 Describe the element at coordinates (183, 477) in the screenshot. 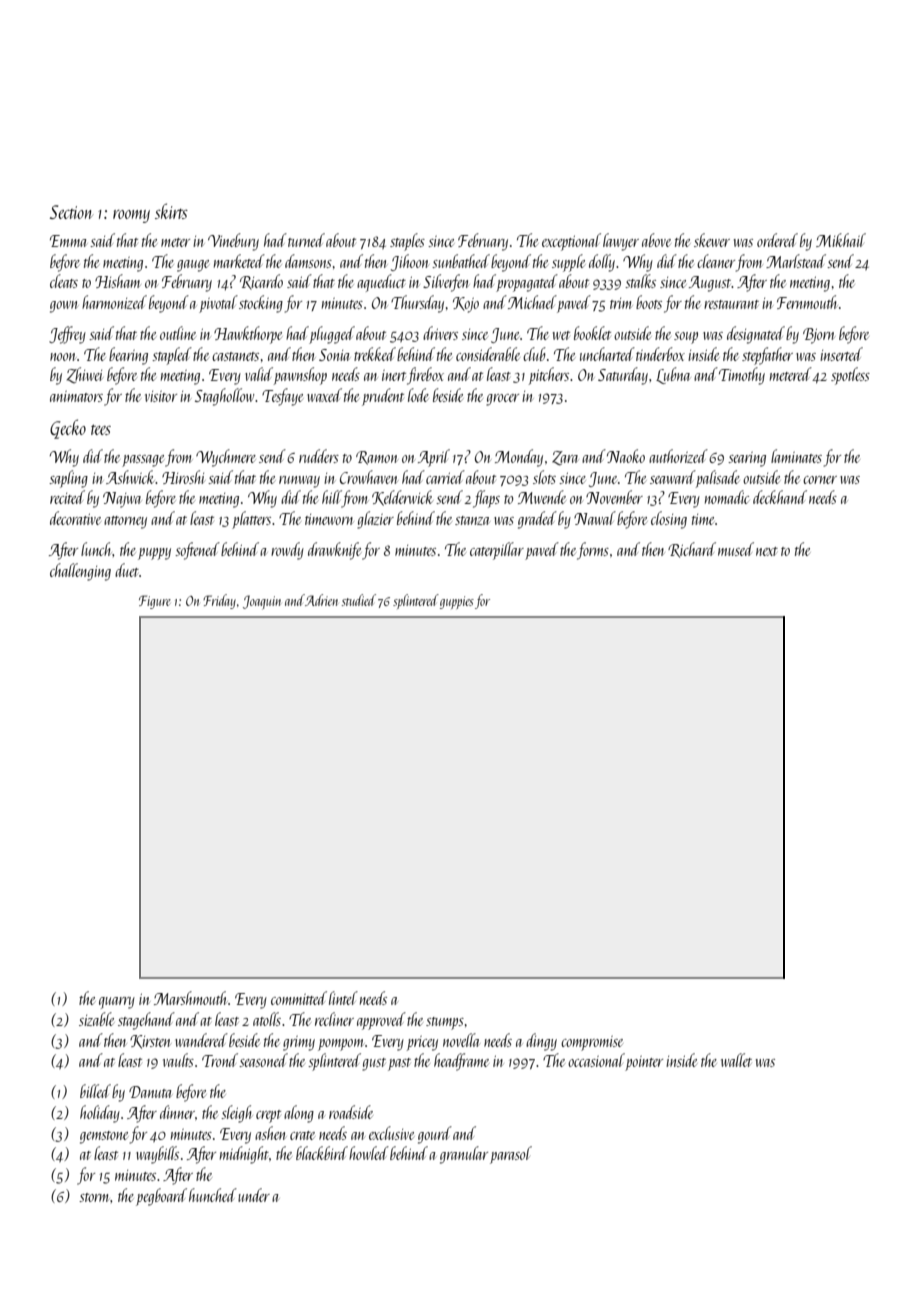

I see `Hiroshi` at that location.
